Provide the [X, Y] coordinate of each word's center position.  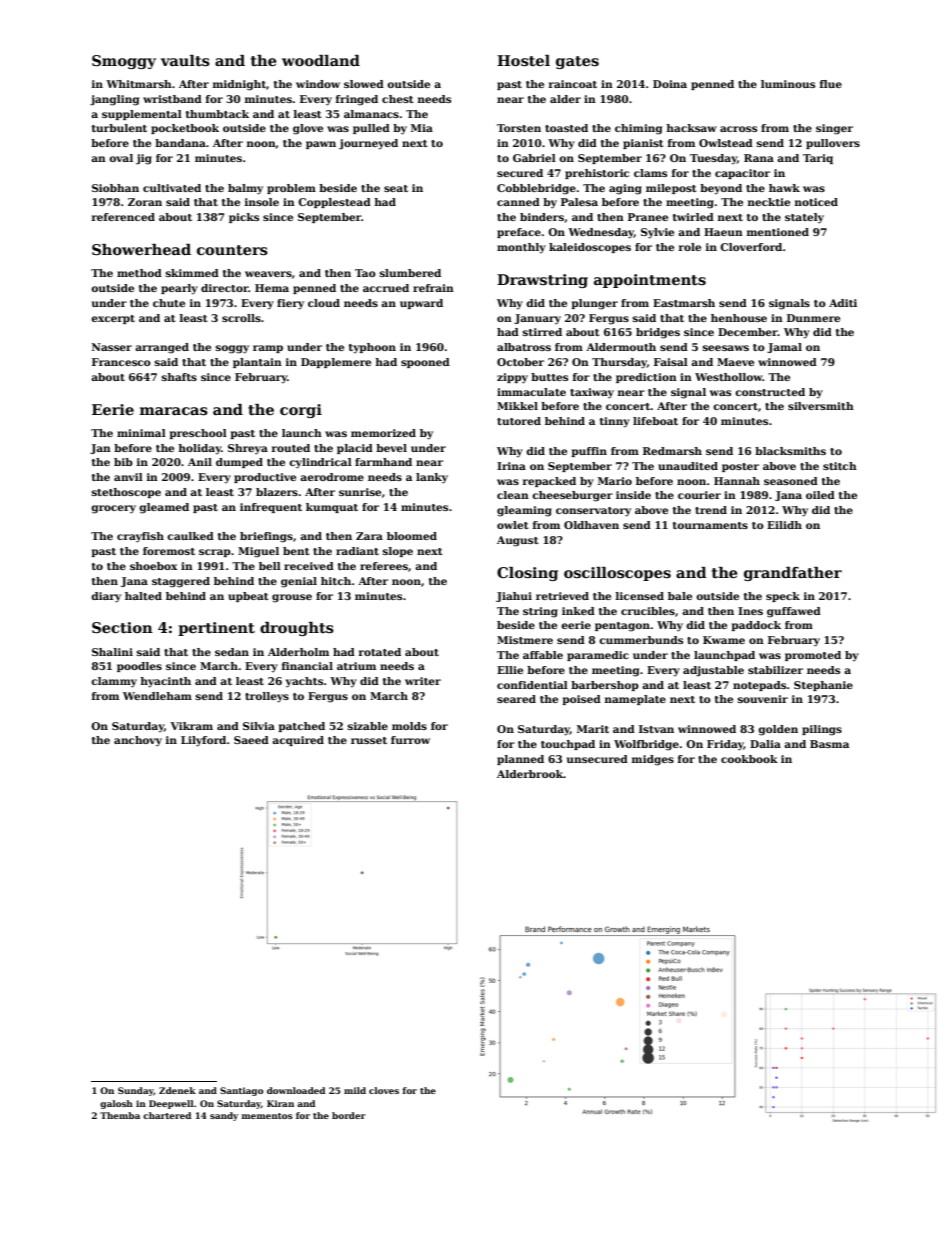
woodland [321, 60]
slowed [364, 84]
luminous [788, 84]
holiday [200, 449]
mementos [267, 1116]
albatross [524, 347]
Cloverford [751, 247]
